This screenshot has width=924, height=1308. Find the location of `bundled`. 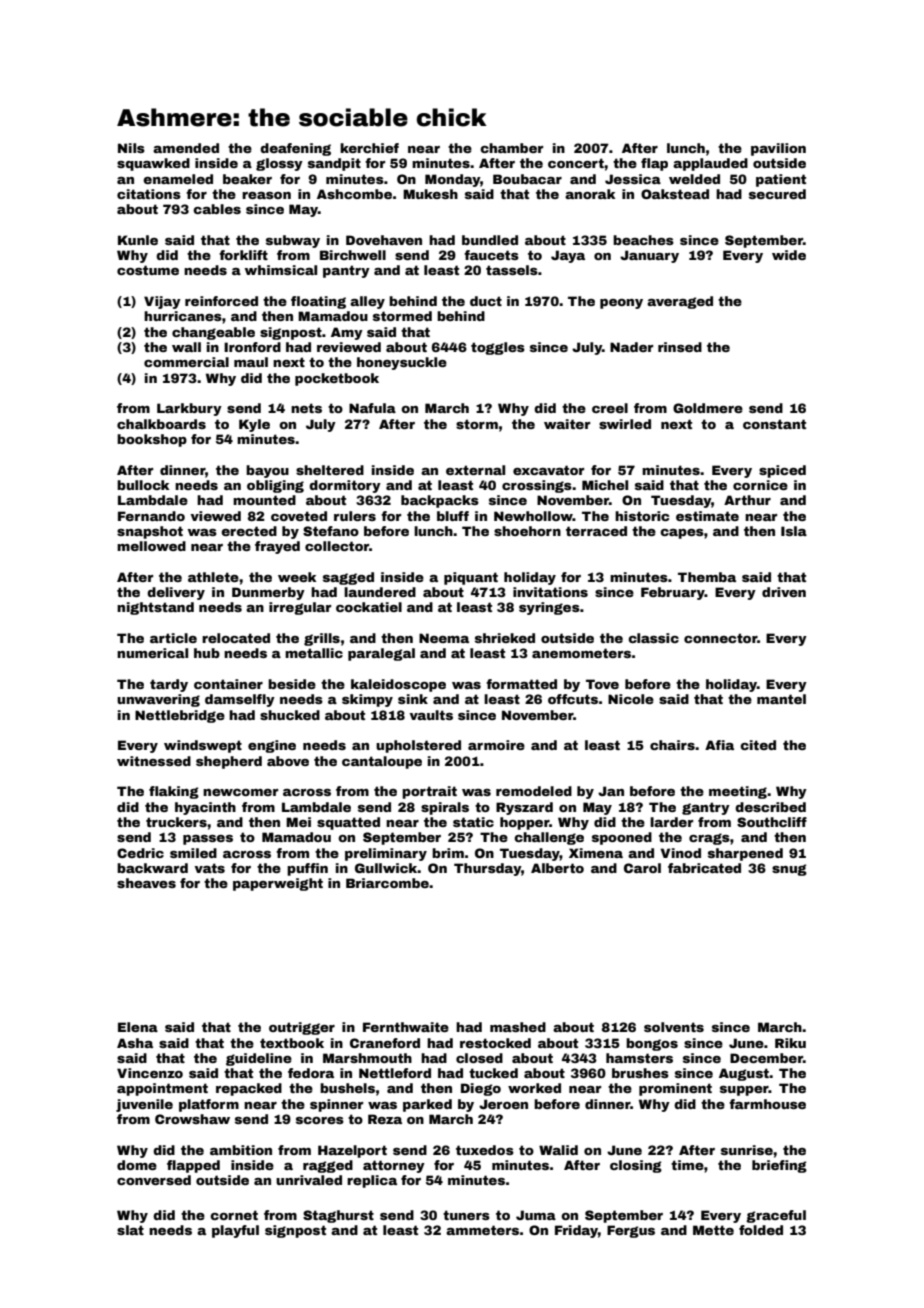

bundled is located at coordinates (490, 240).
